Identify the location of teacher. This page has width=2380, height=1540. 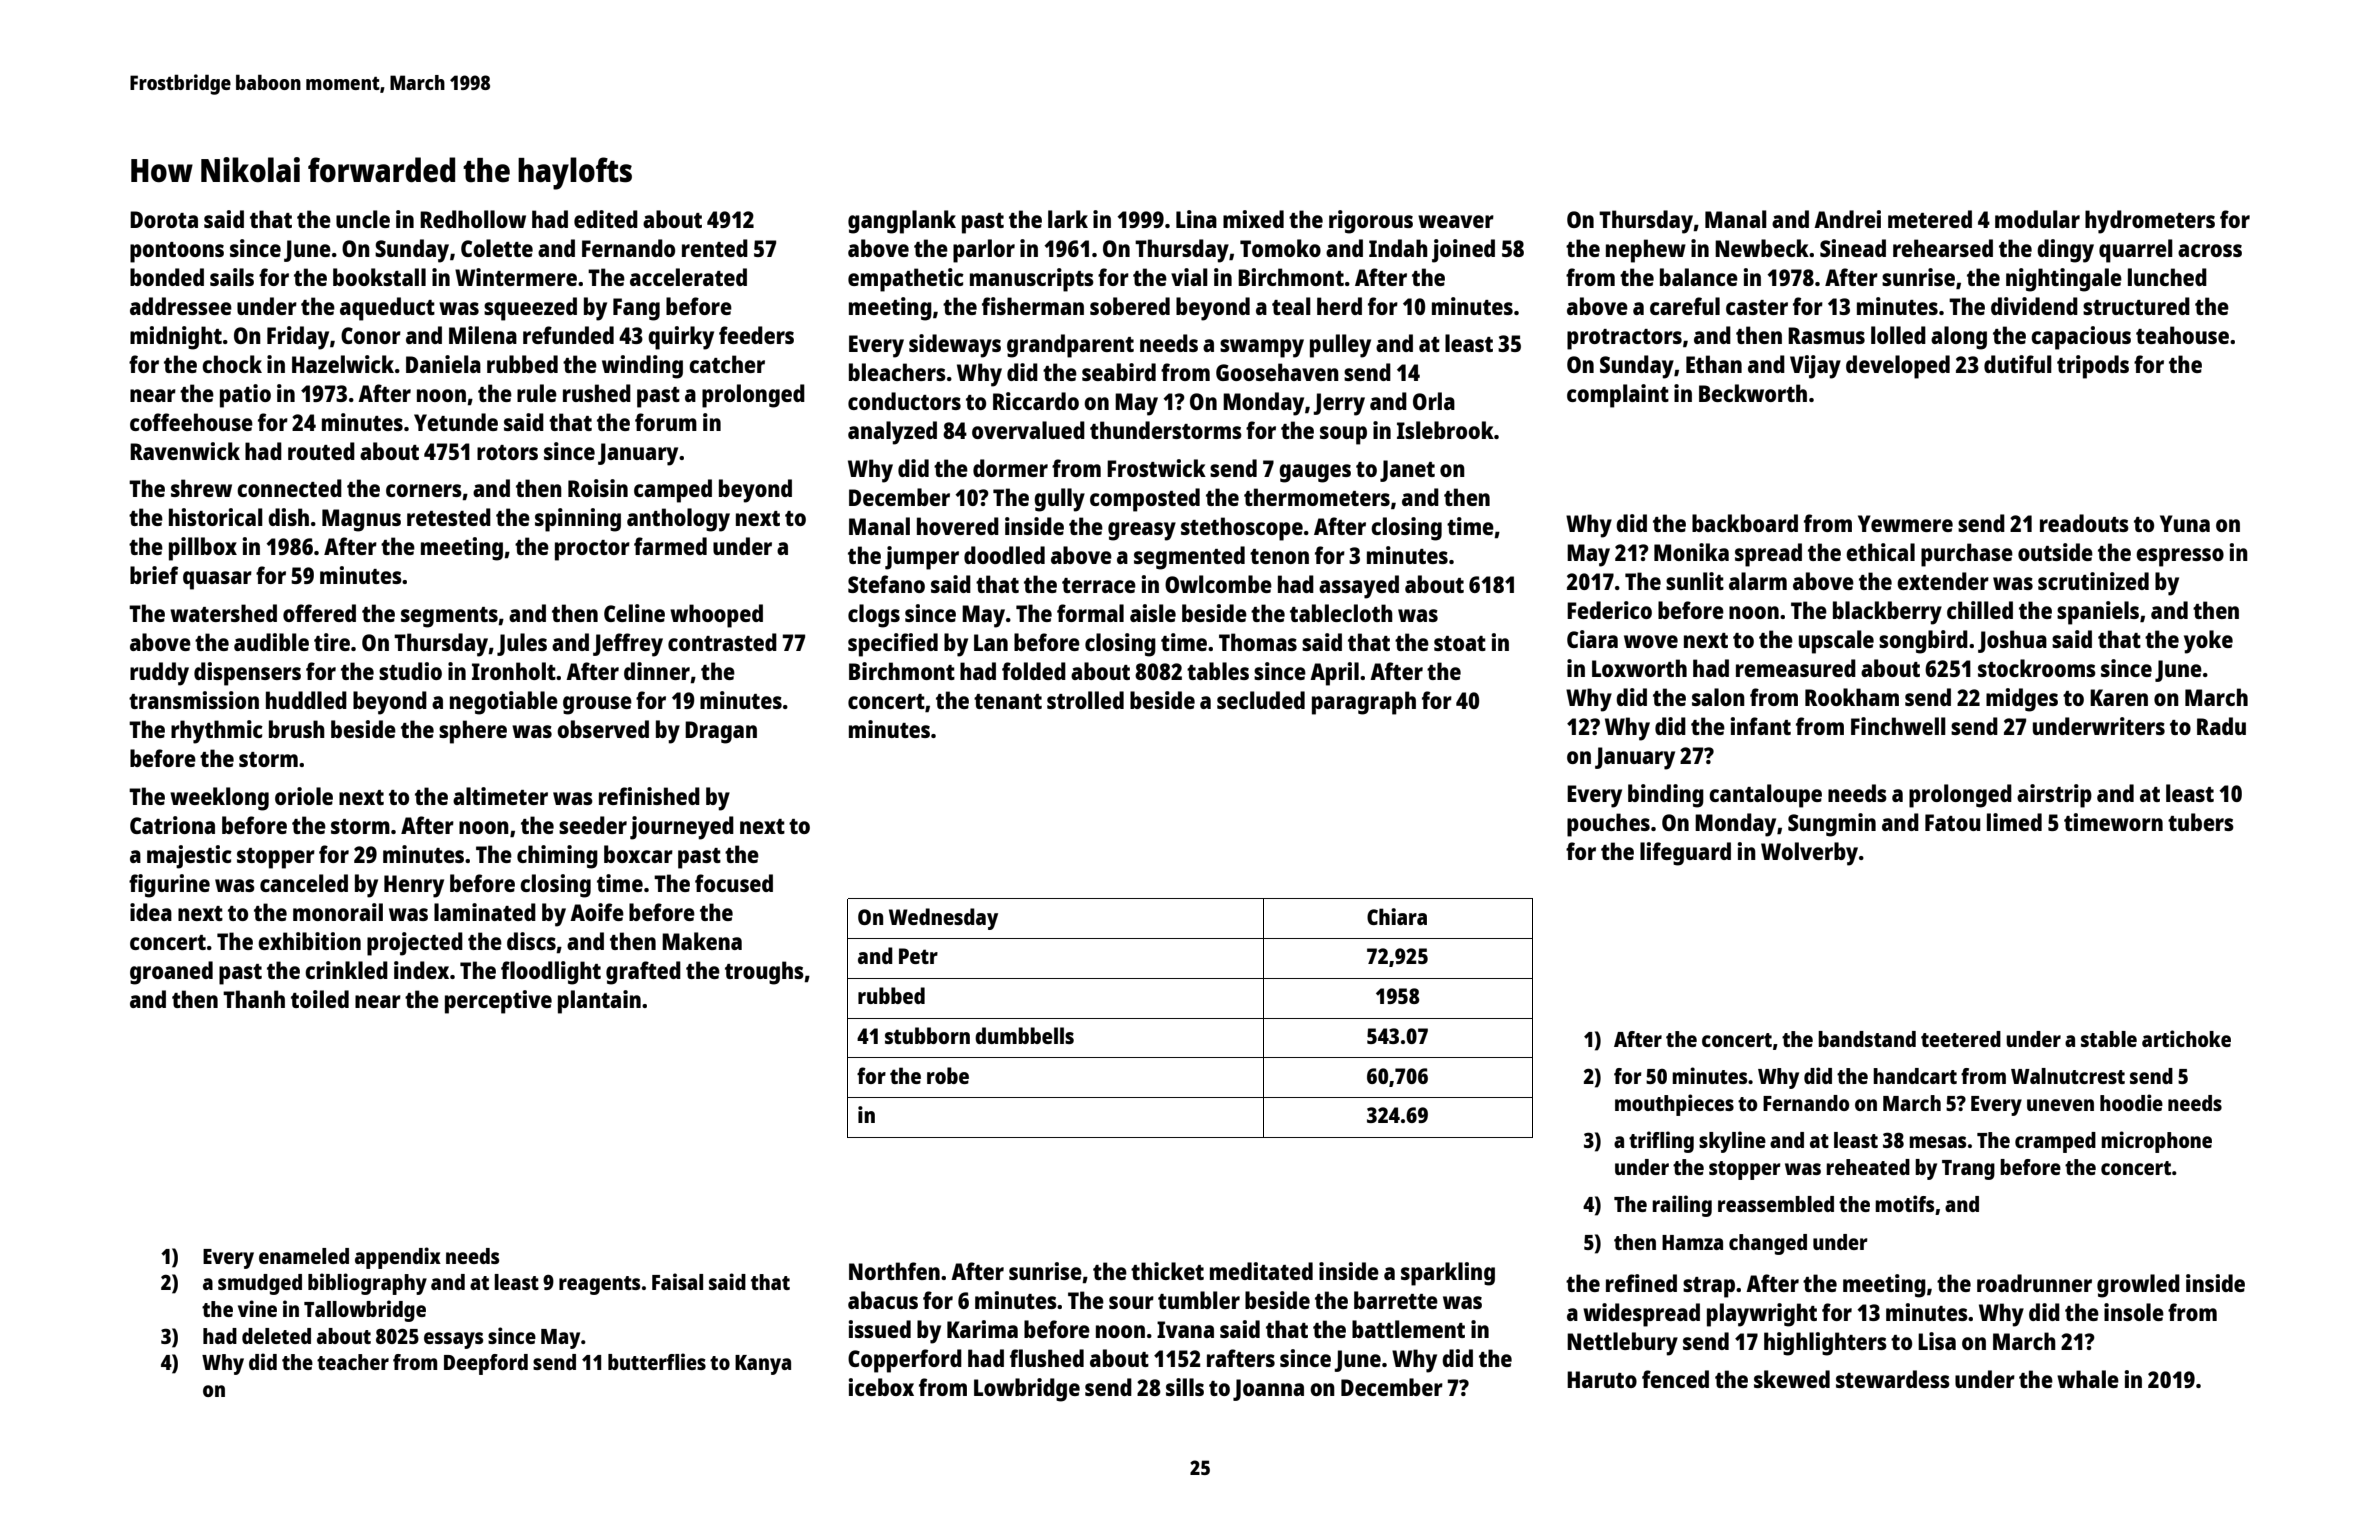
(353, 1362).
